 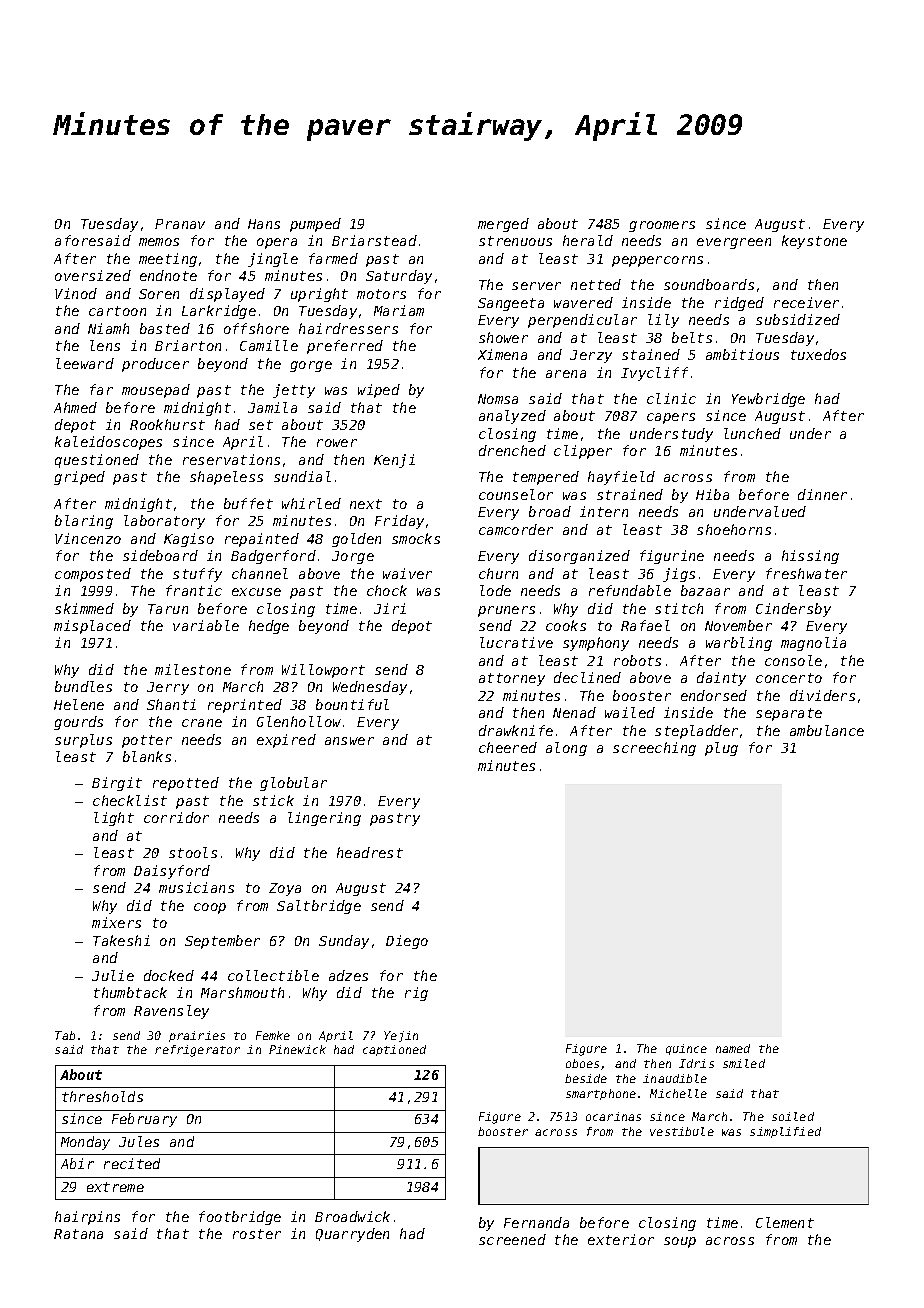 I want to click on answer, so click(x=349, y=741).
